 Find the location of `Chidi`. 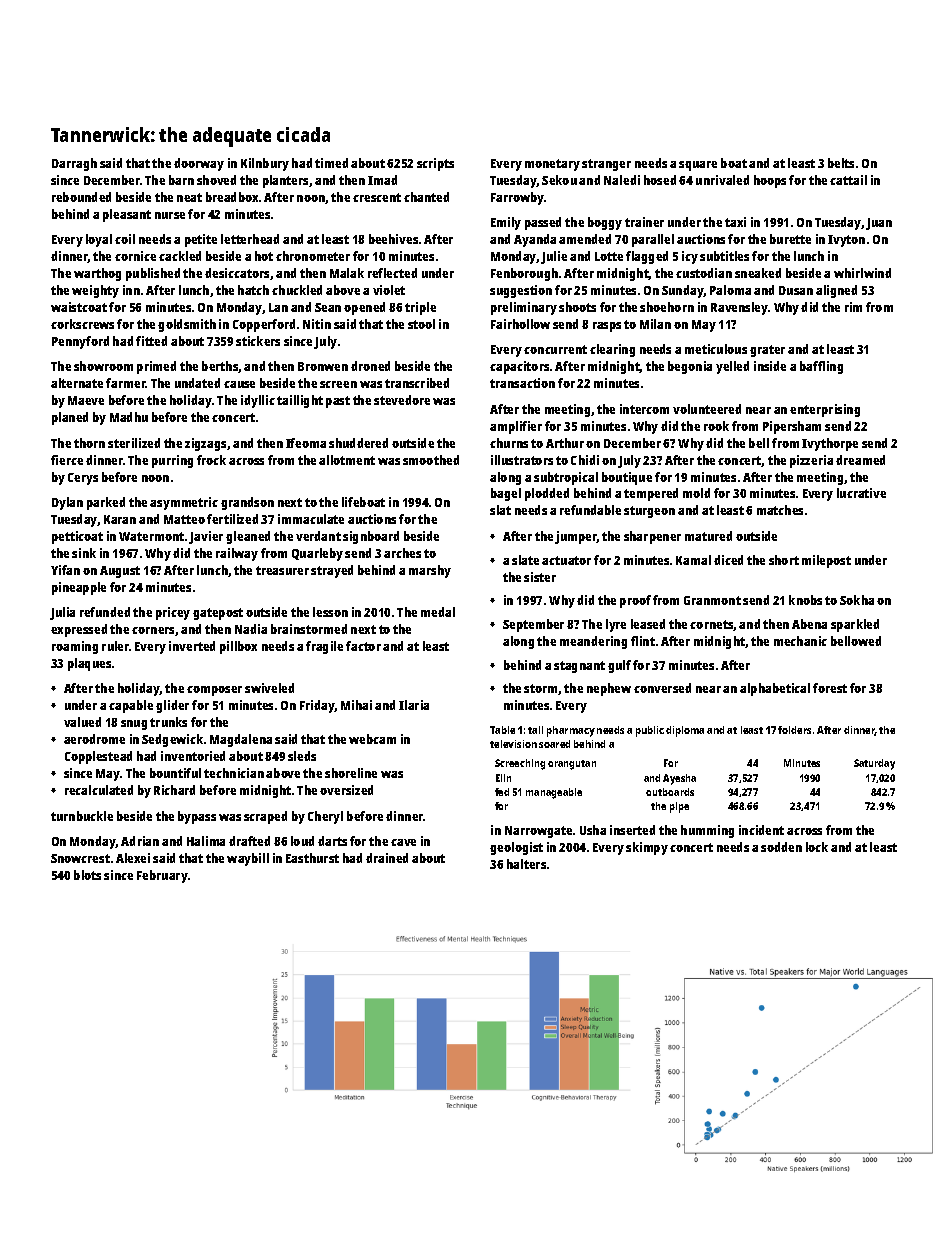

Chidi is located at coordinates (585, 460).
